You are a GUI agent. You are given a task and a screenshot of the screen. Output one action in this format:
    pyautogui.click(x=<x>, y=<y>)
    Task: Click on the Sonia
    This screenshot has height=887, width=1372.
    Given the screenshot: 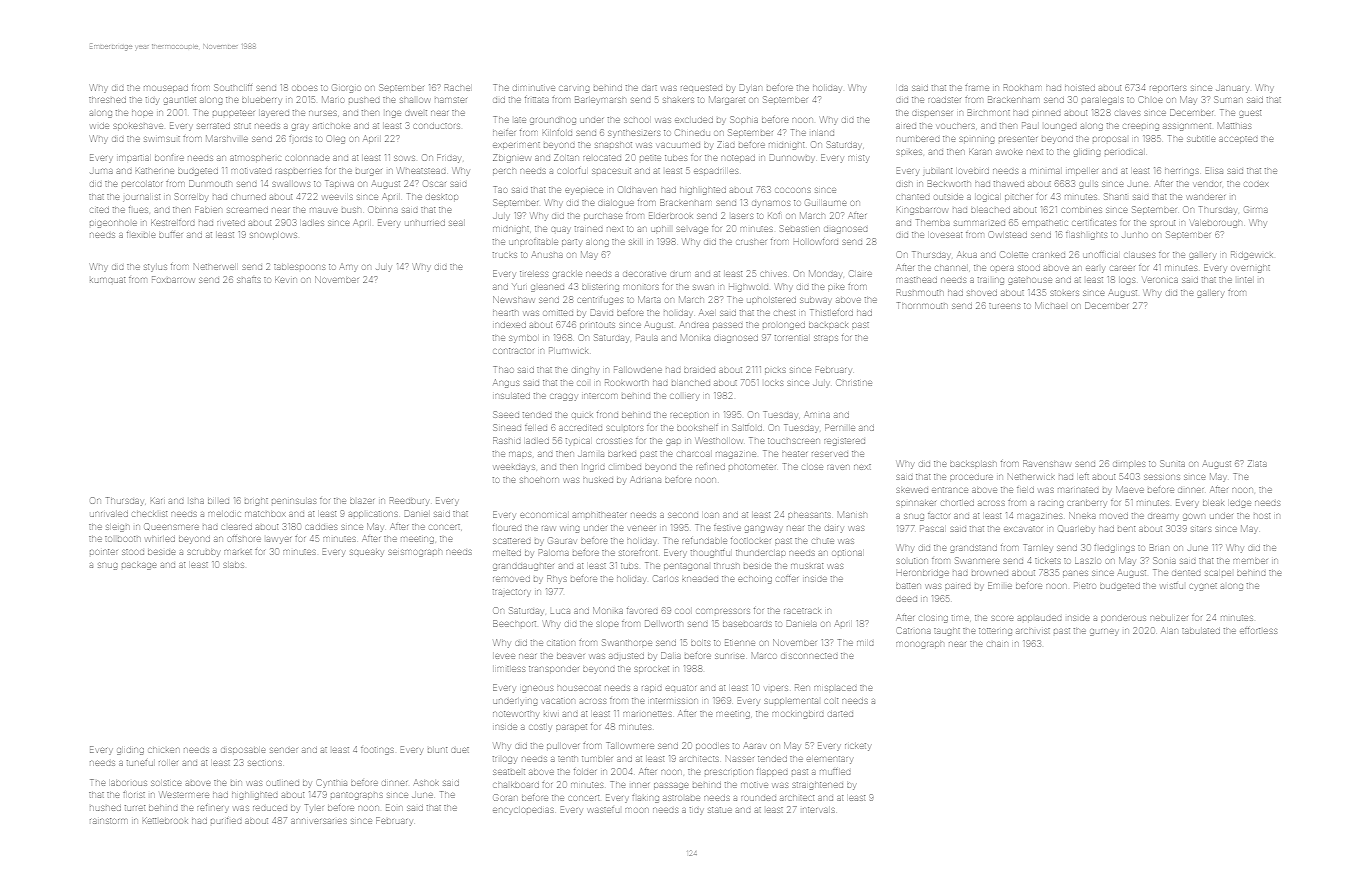 What is the action you would take?
    pyautogui.click(x=1165, y=560)
